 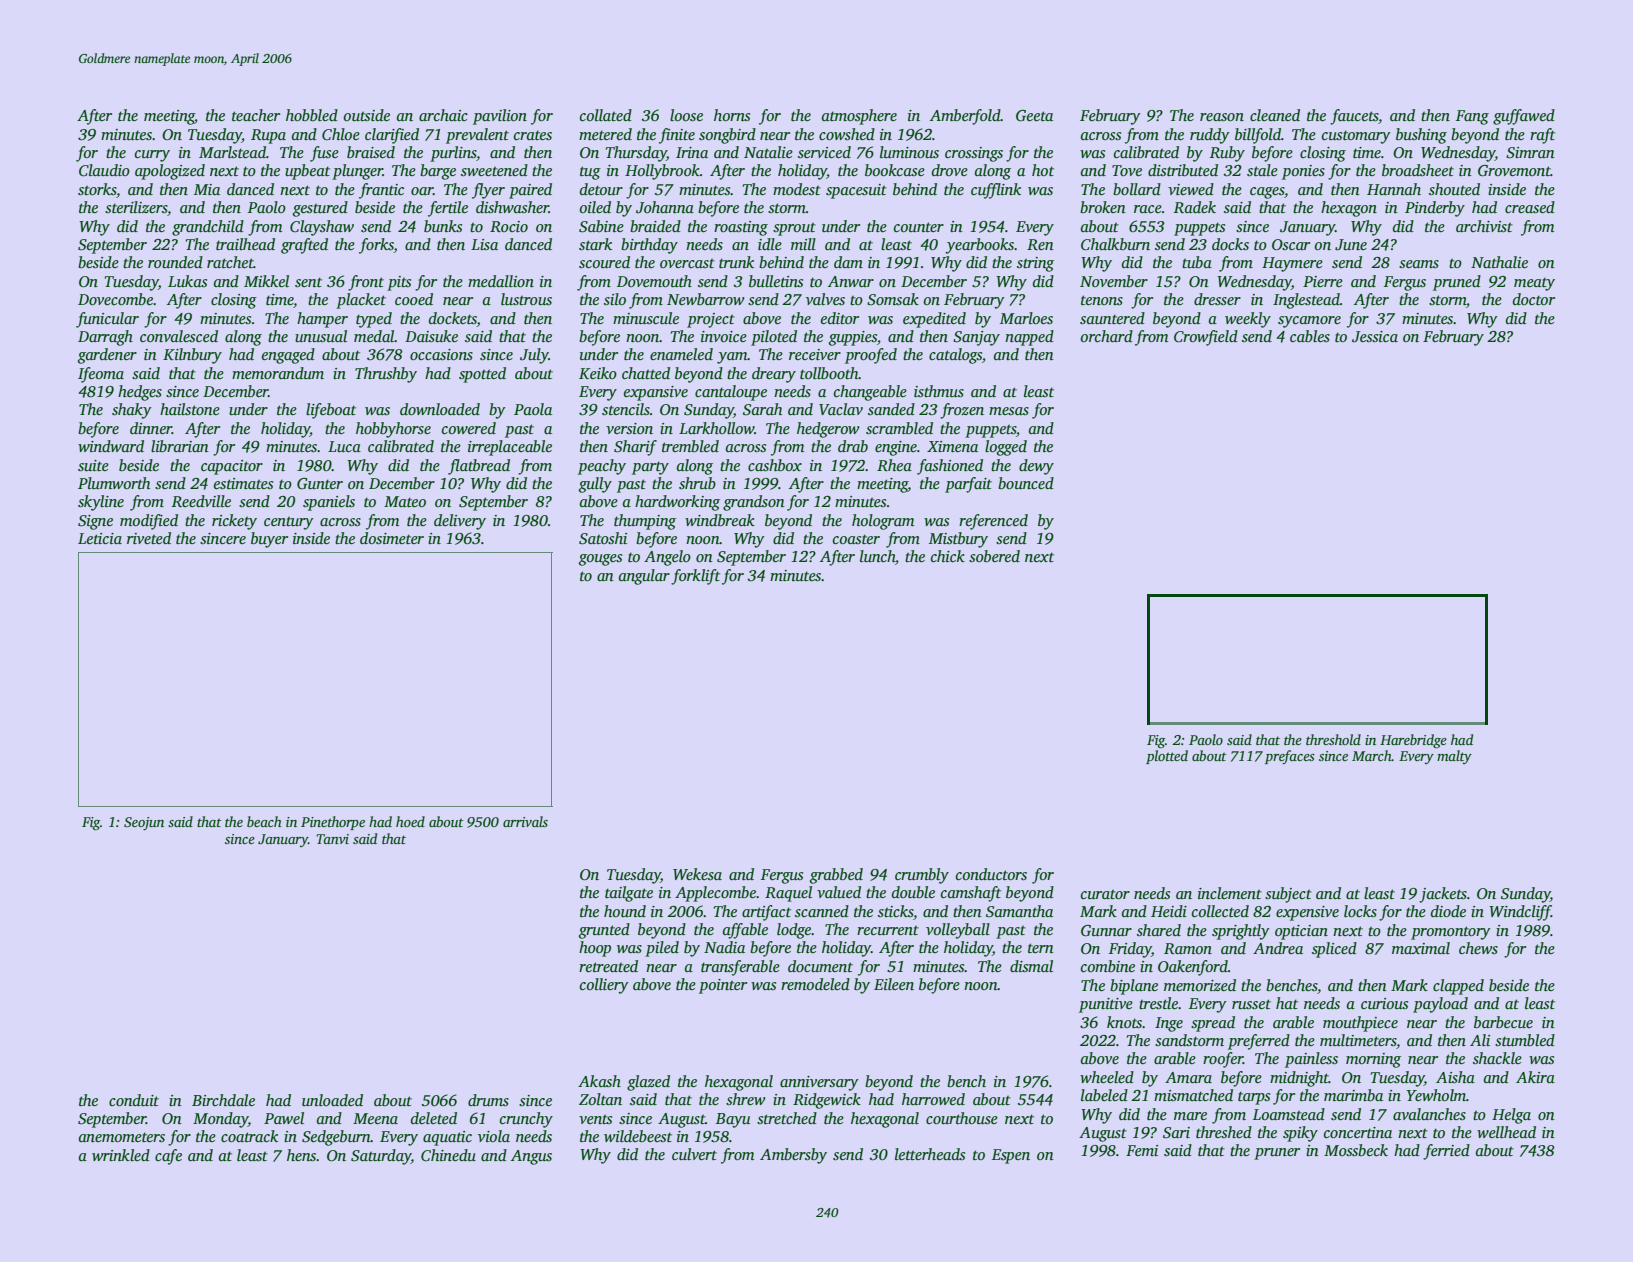 What do you see at coordinates (144, 823) in the screenshot?
I see `Seojun` at bounding box center [144, 823].
